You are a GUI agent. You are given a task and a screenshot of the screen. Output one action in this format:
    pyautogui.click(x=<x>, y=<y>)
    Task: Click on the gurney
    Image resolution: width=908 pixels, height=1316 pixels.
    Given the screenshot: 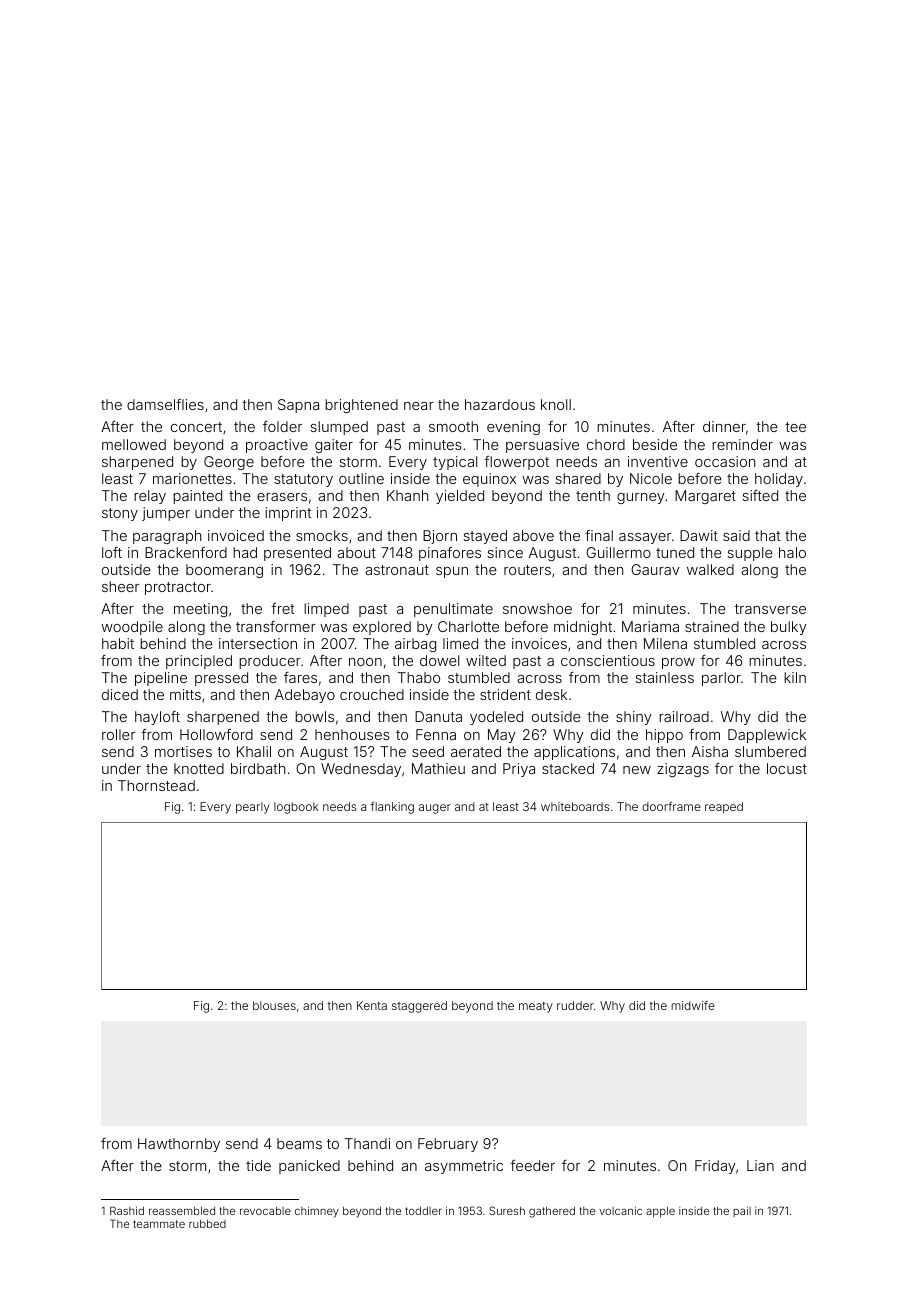 What is the action you would take?
    pyautogui.click(x=641, y=498)
